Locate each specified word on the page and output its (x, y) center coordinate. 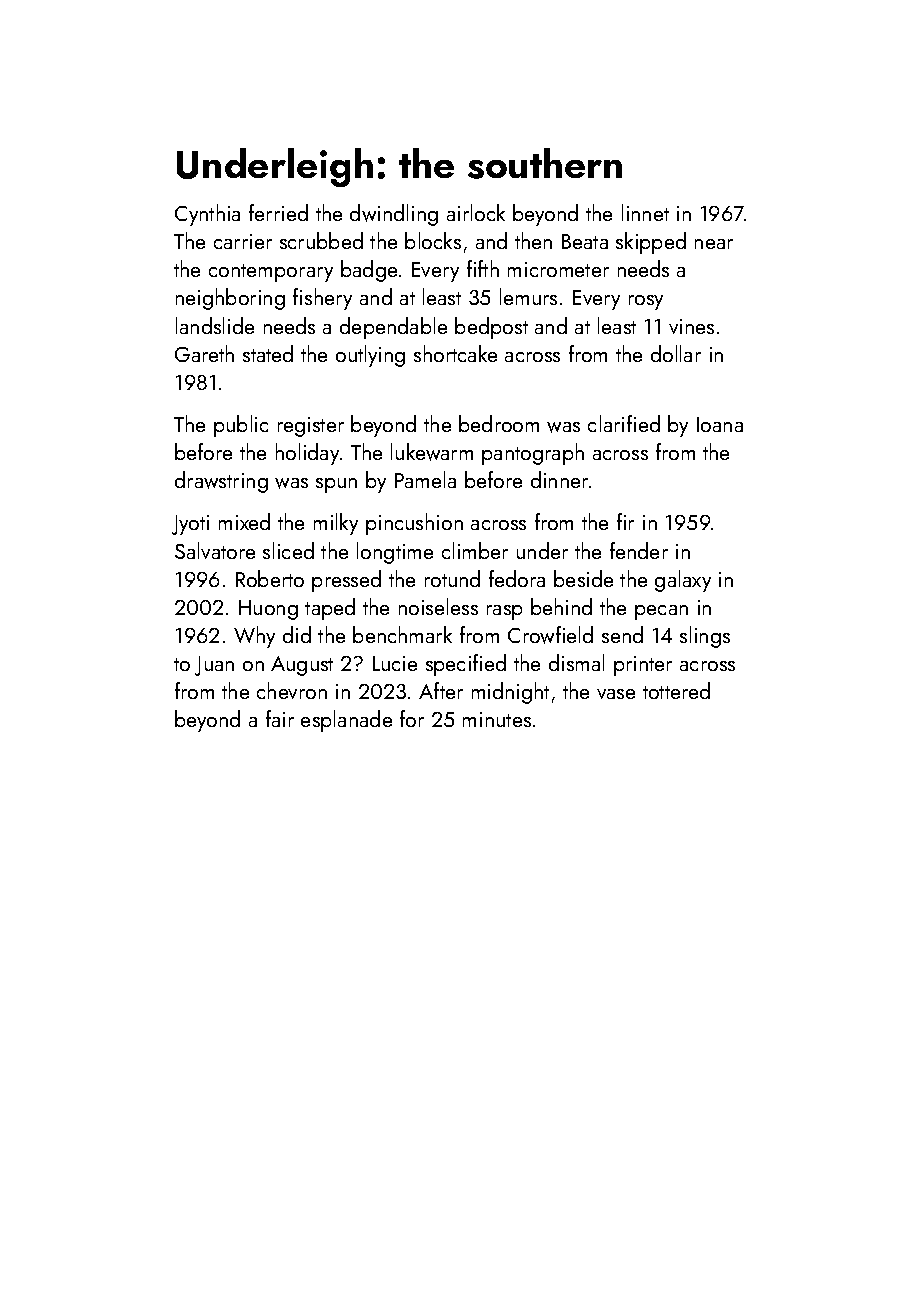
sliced (288, 550)
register (311, 427)
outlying (370, 356)
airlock (476, 212)
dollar (676, 353)
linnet (645, 212)
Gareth (204, 353)
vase (616, 694)
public (241, 426)
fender (639, 550)
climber (475, 550)
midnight (510, 693)
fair (280, 718)
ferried (278, 212)
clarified (624, 423)
